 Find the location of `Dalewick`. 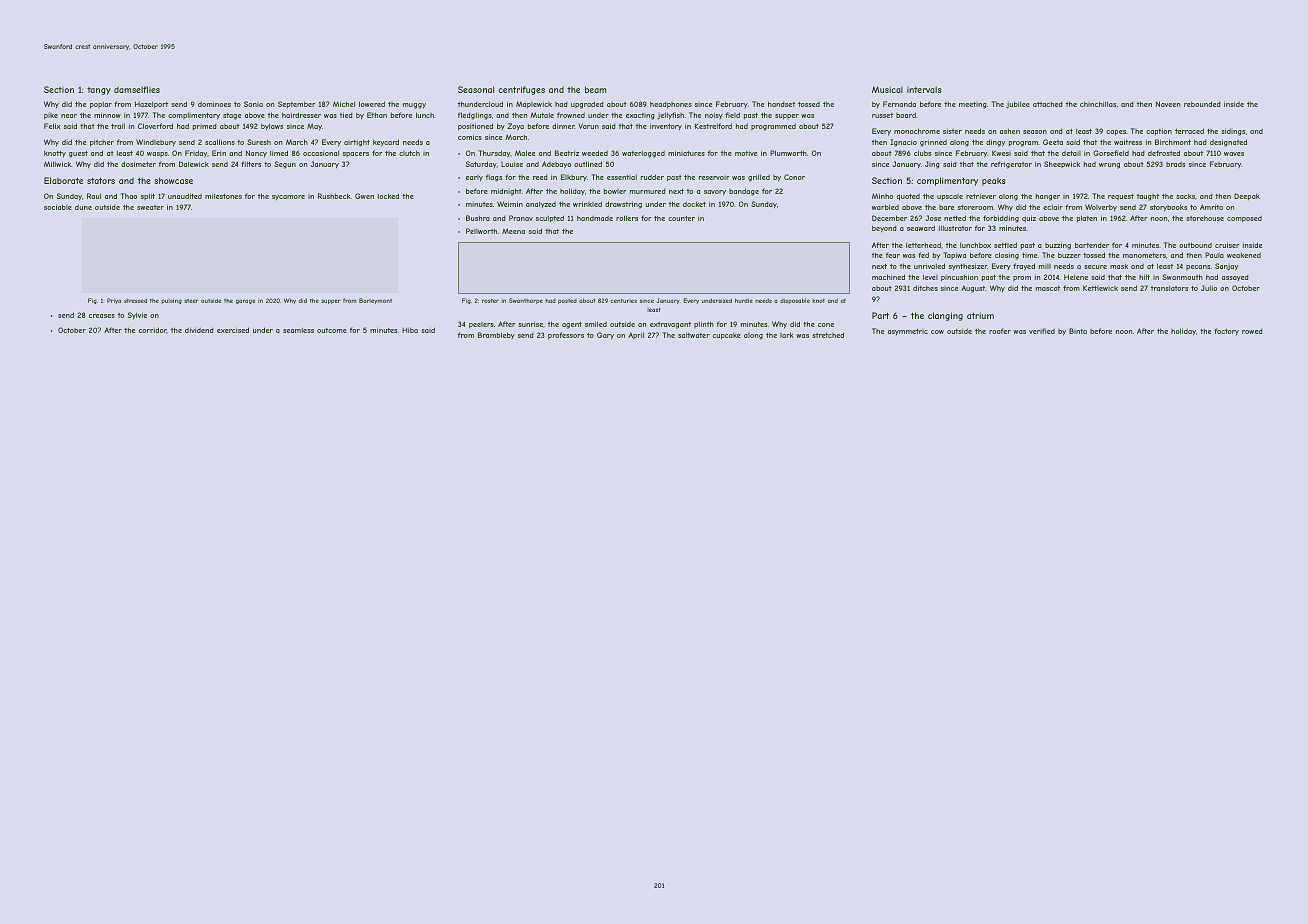

Dalewick is located at coordinates (194, 164).
